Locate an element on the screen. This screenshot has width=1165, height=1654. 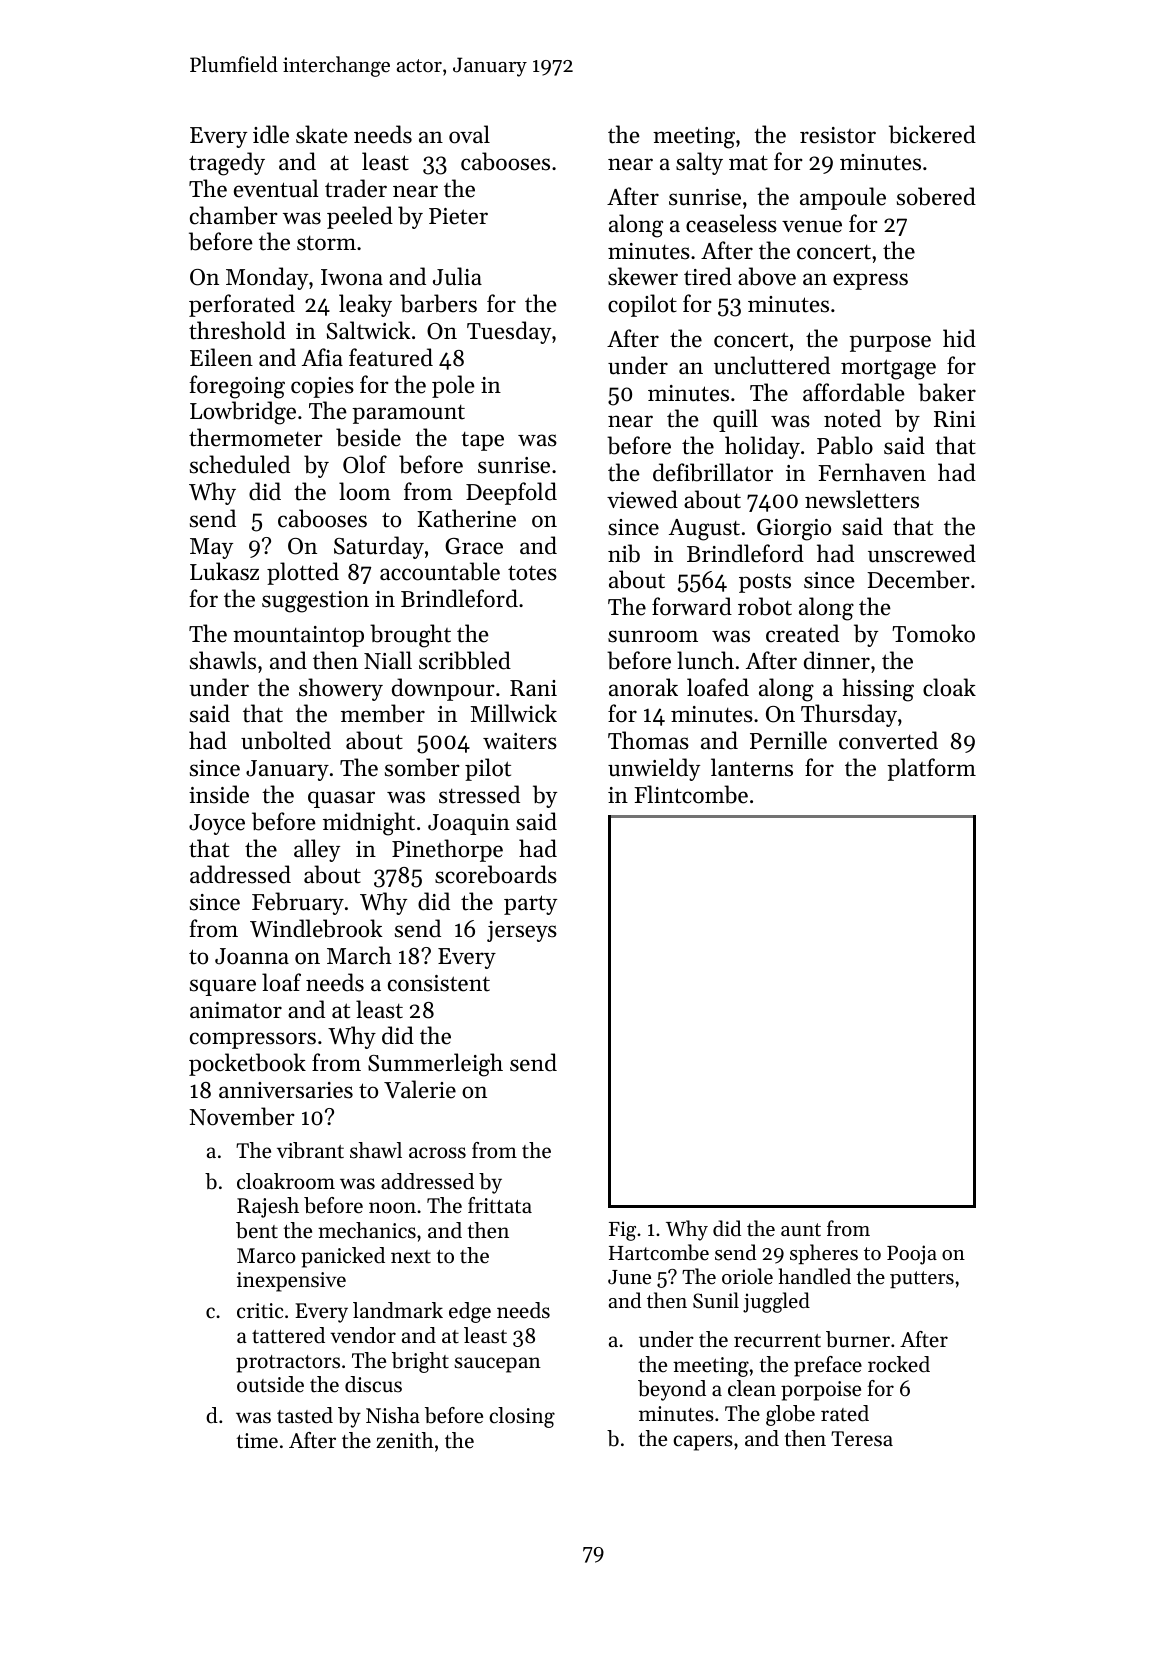
Thomas is located at coordinates (648, 740).
